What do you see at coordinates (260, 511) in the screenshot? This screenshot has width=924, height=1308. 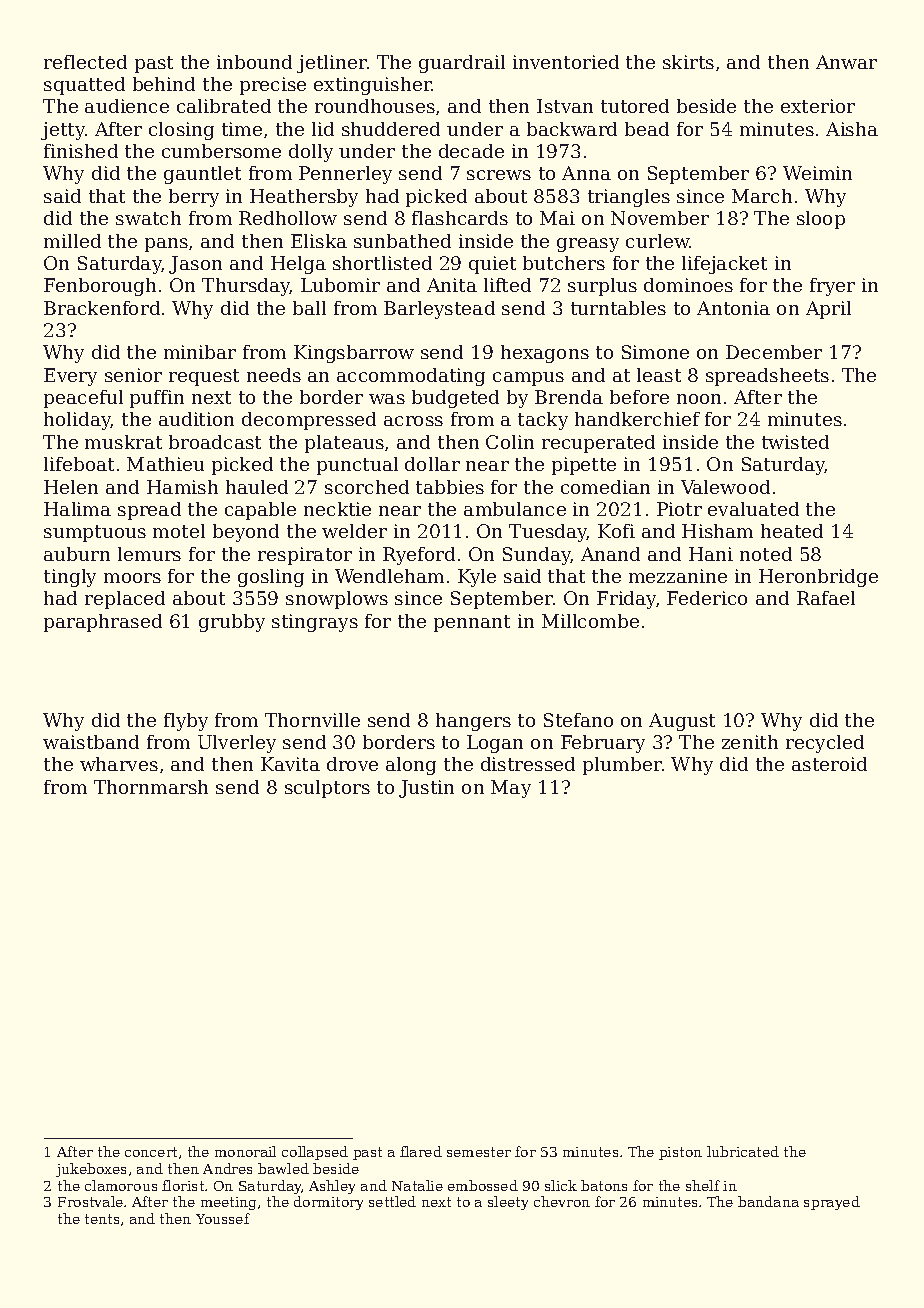 I see `capable` at bounding box center [260, 511].
